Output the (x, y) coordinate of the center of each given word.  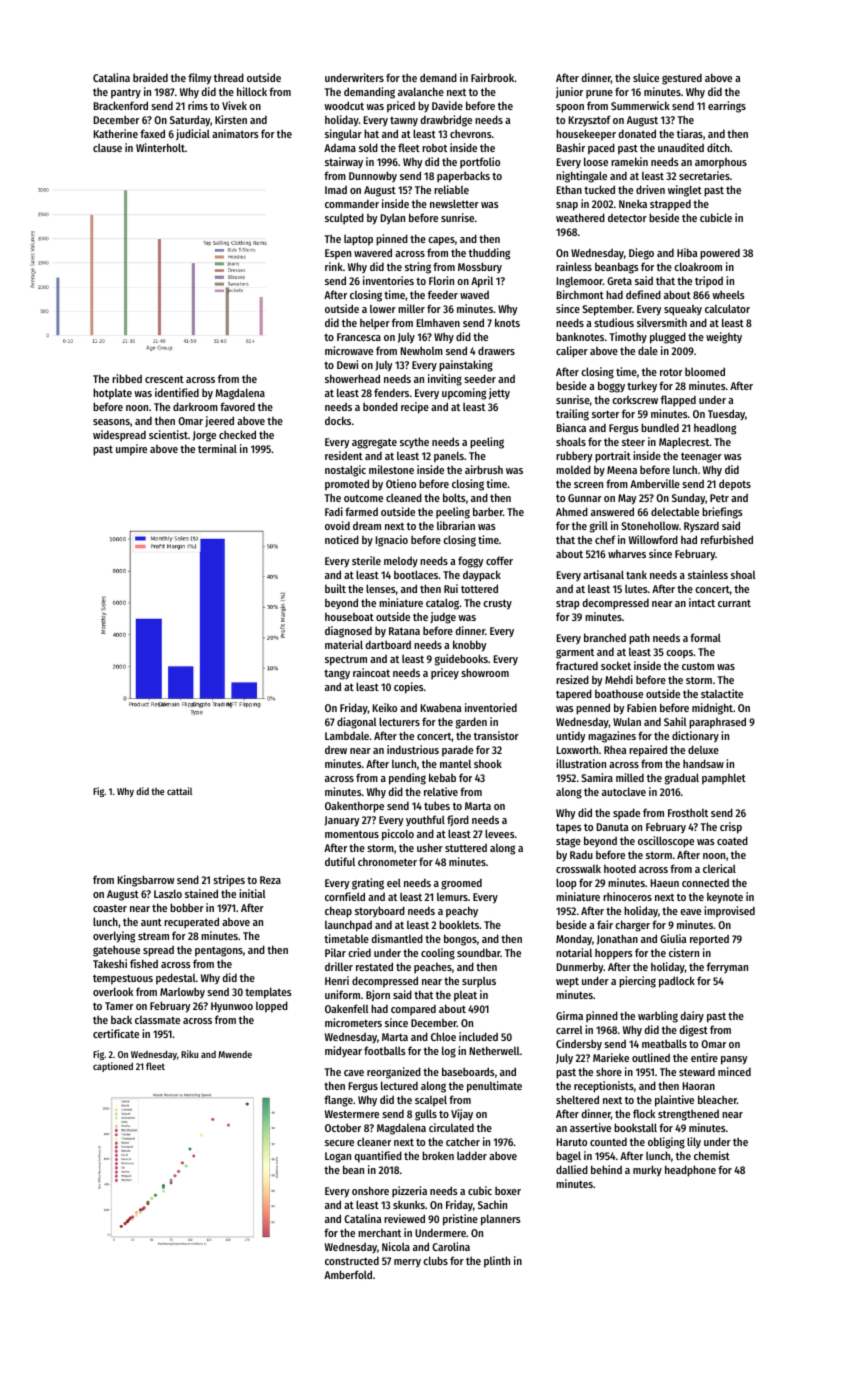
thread (229, 77)
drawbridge (446, 121)
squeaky (683, 310)
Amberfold (348, 1274)
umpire (131, 450)
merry (407, 1263)
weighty (724, 338)
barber (488, 511)
